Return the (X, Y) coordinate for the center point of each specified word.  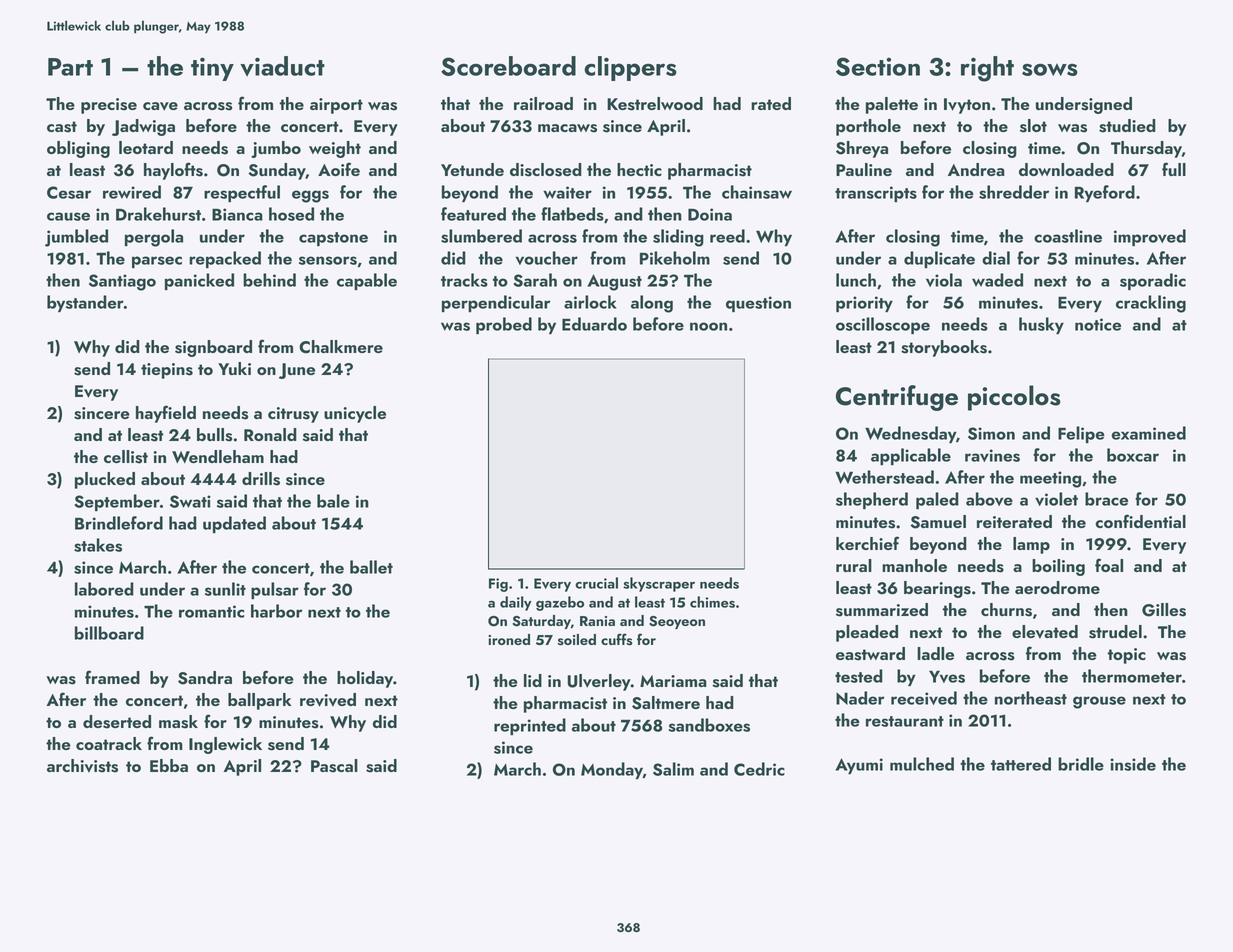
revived (328, 700)
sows (1050, 69)
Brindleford (119, 523)
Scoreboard (508, 66)
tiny (212, 69)
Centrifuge (897, 398)
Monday (612, 770)
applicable (911, 456)
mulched (922, 764)
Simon (991, 433)
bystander (85, 303)
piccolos (1014, 398)
